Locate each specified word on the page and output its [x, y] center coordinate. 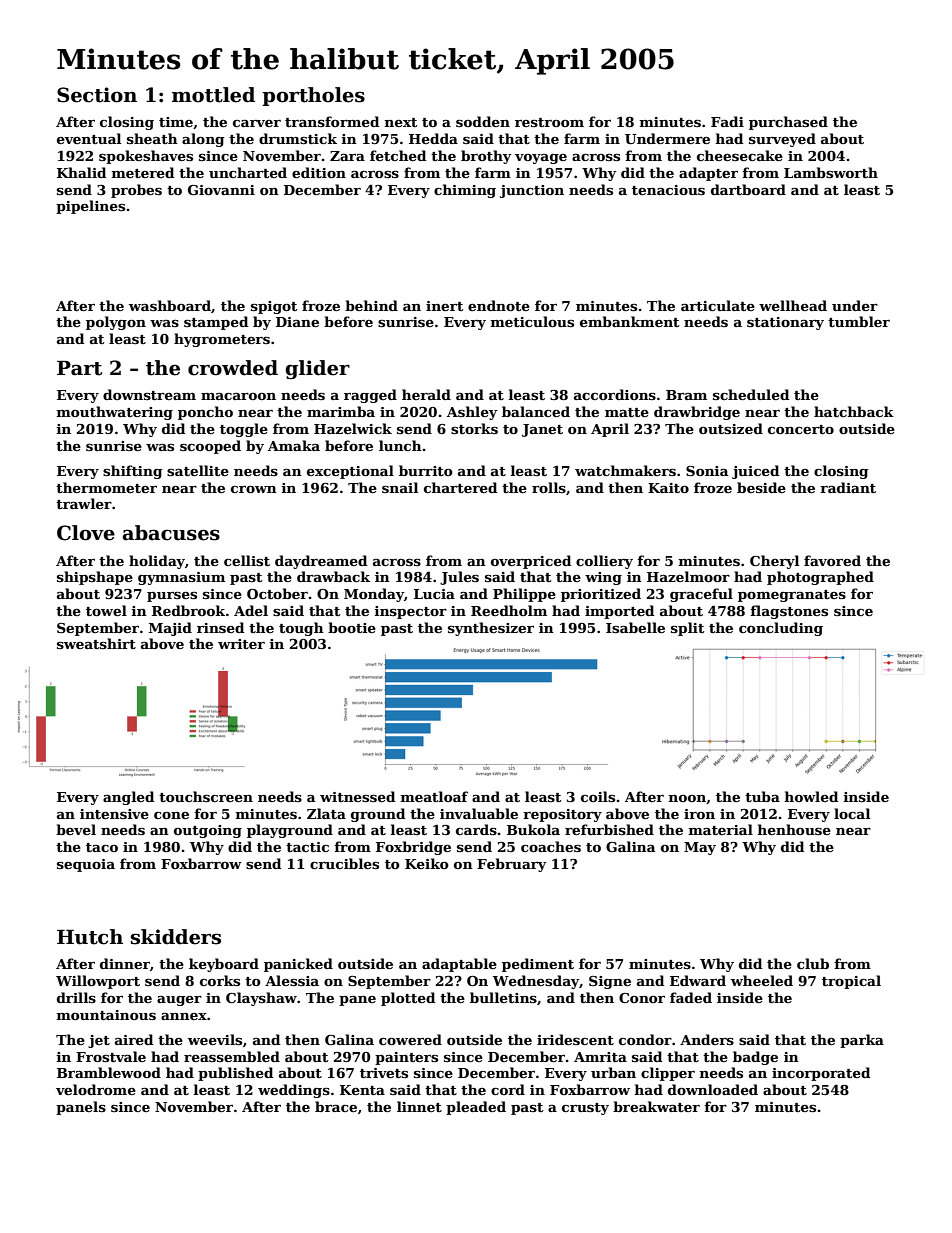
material [721, 829]
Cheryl [774, 562]
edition [319, 172]
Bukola [533, 829]
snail [400, 487]
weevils [215, 1039]
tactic [307, 847]
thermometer [106, 487]
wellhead [793, 305]
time [176, 122]
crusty [585, 1109]
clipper [668, 1074]
